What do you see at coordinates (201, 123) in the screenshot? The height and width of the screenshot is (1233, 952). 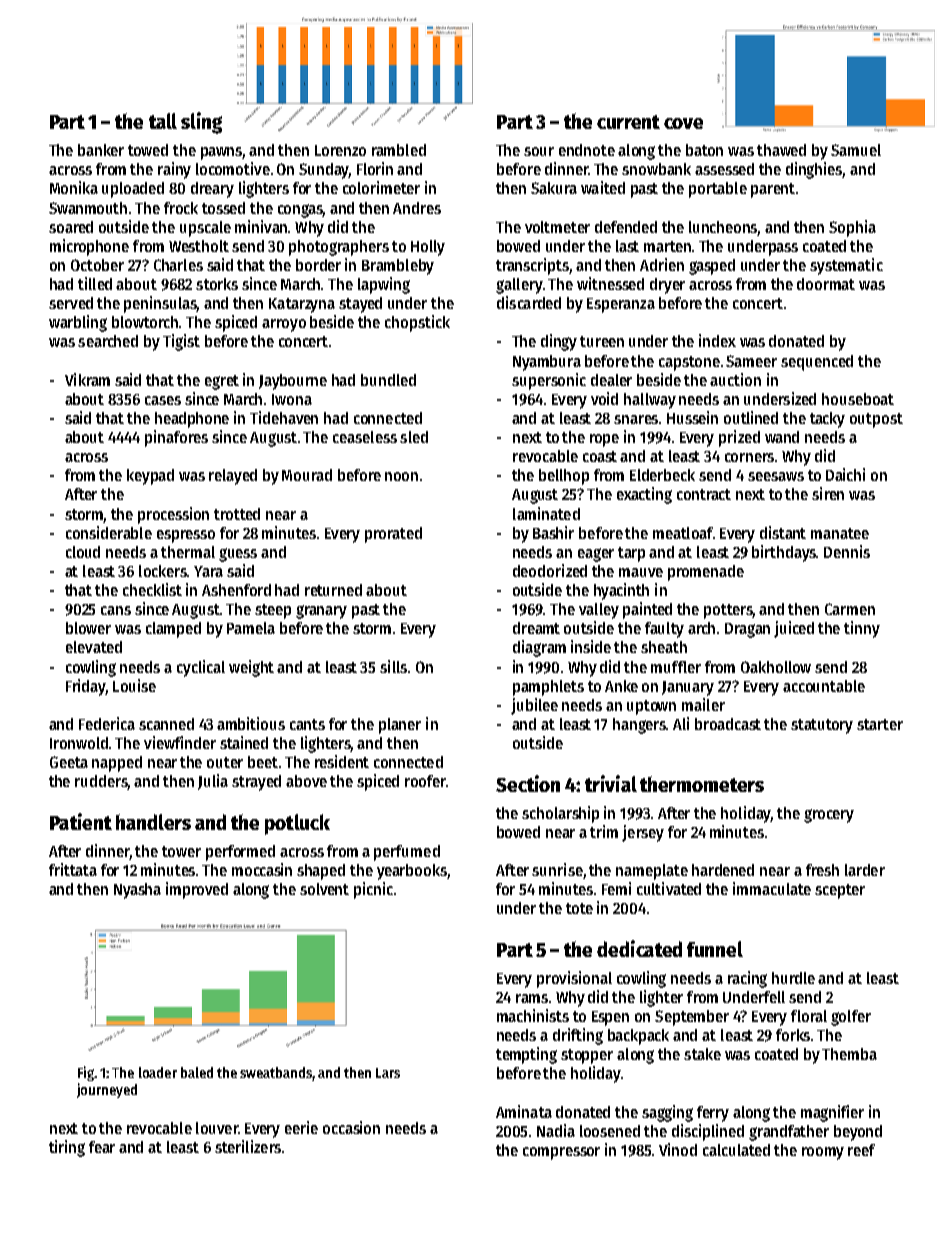 I see `sling` at bounding box center [201, 123].
